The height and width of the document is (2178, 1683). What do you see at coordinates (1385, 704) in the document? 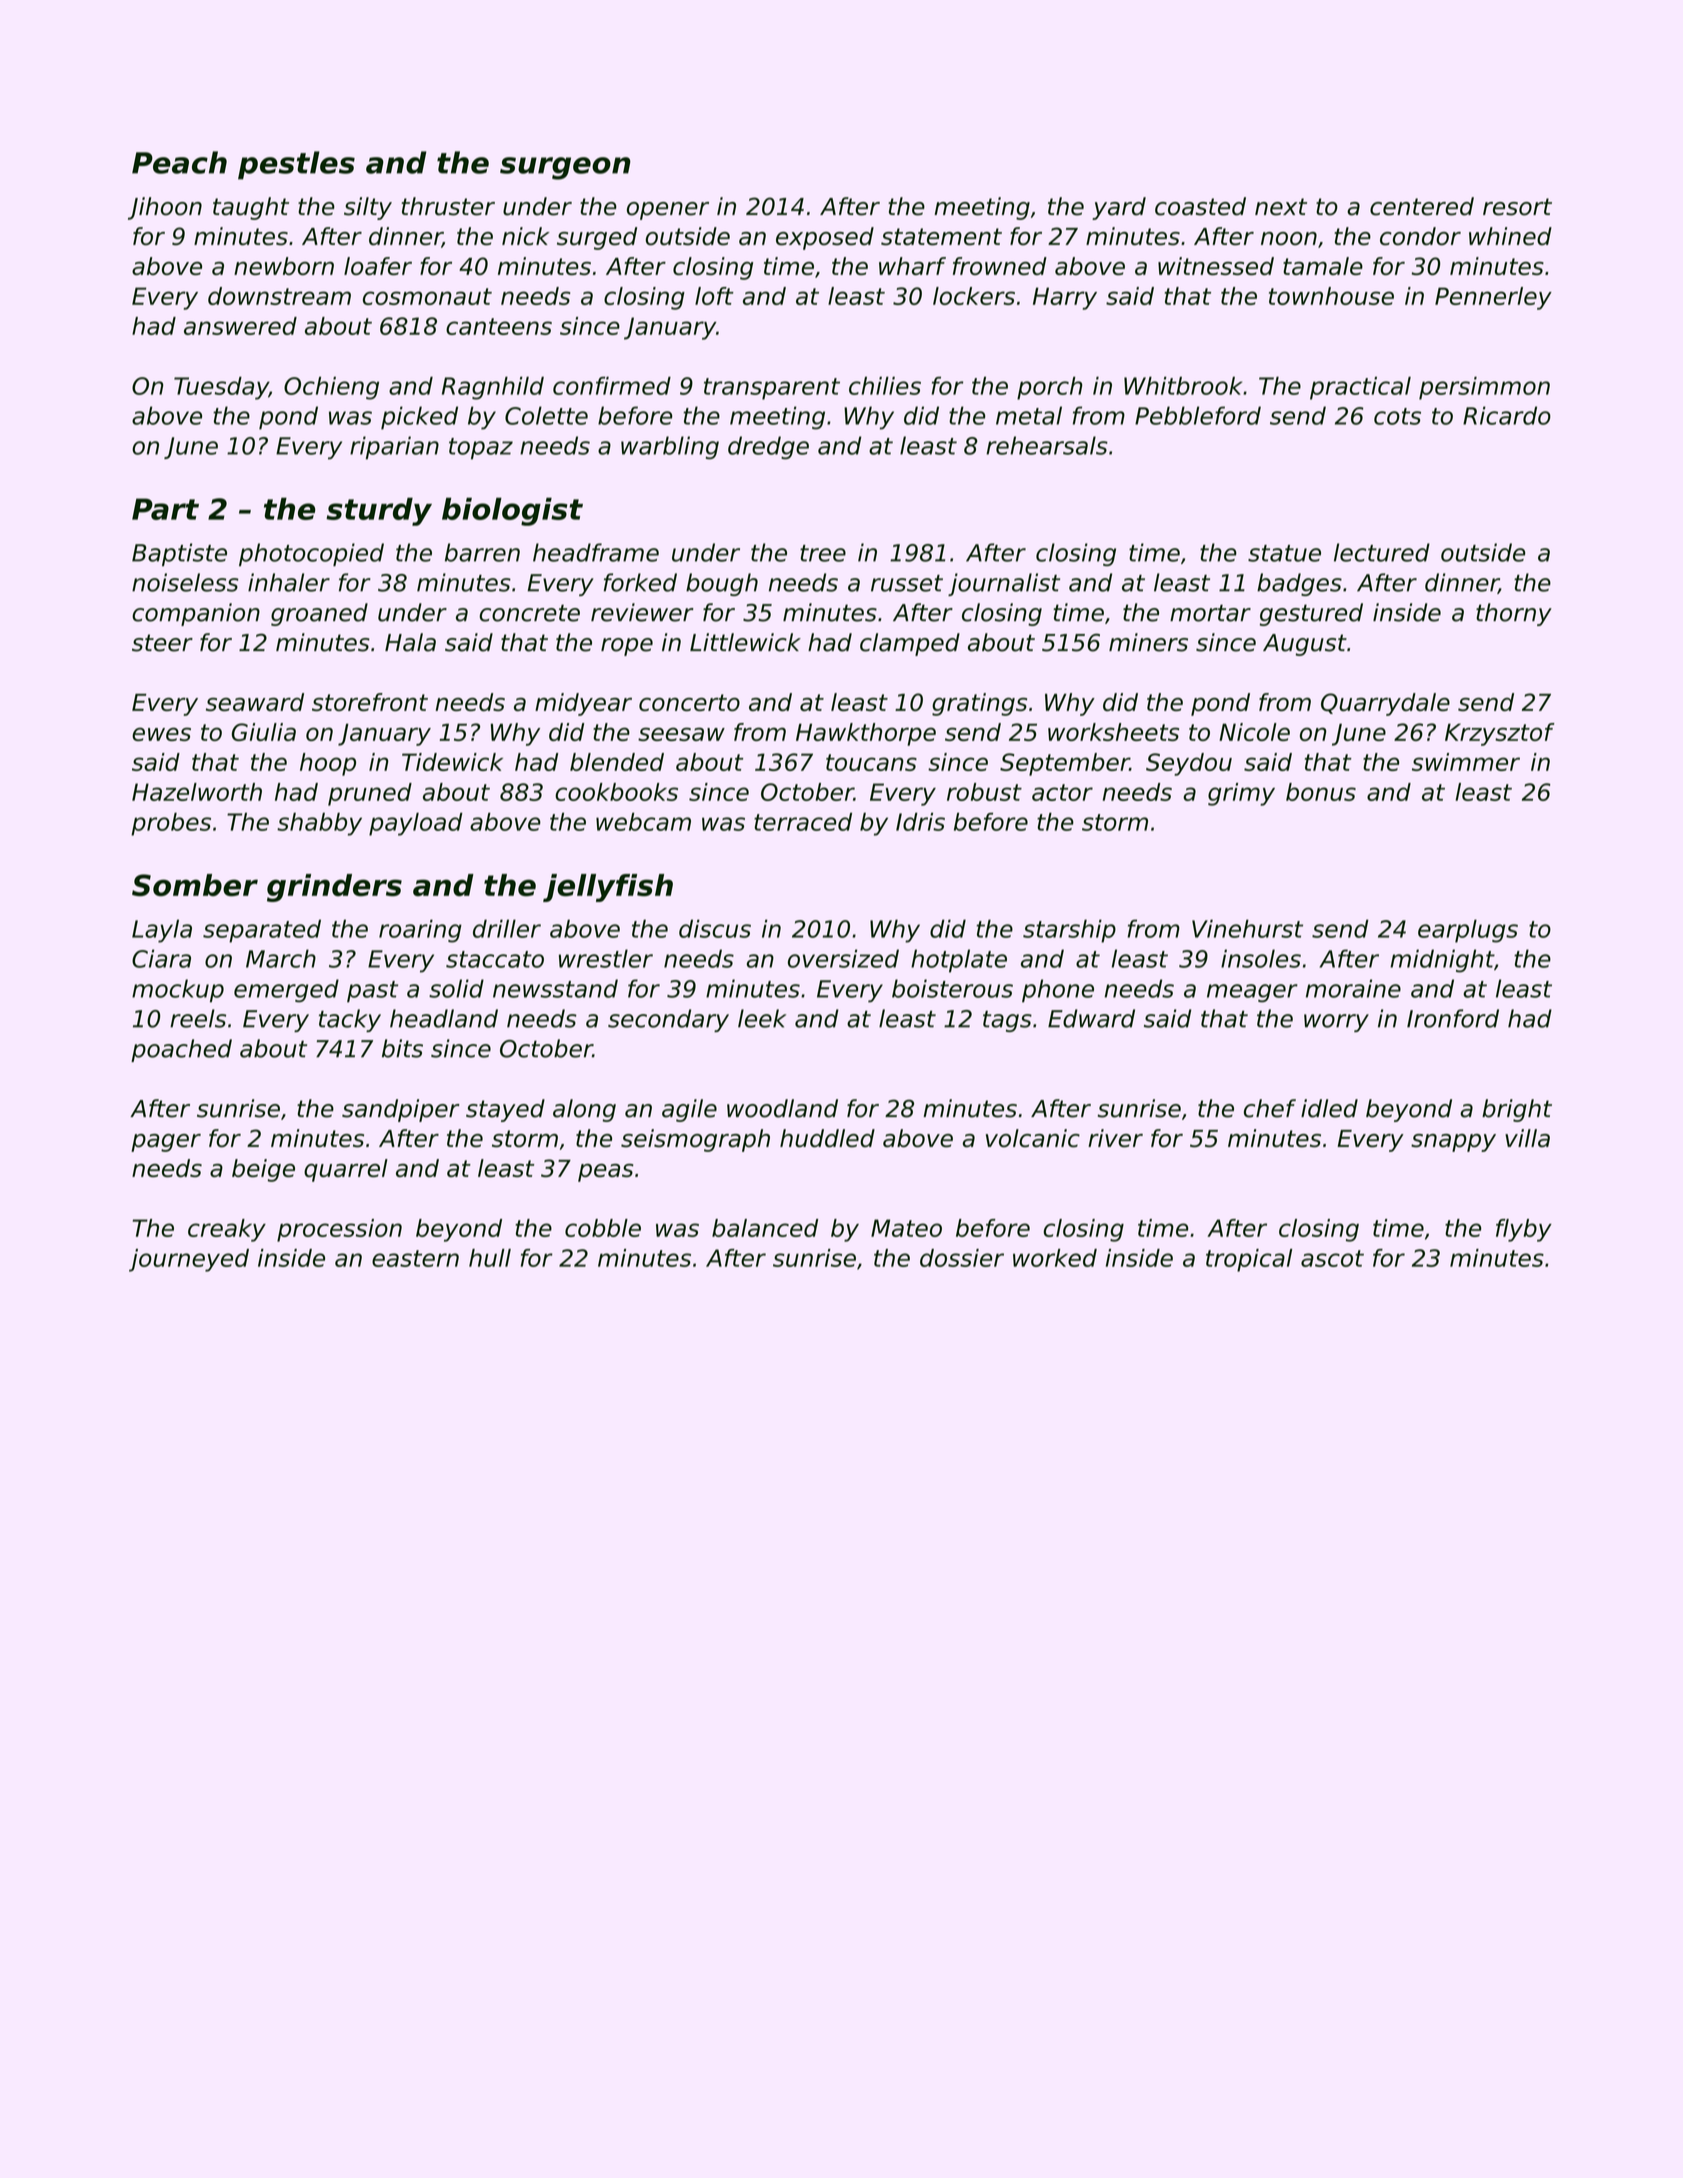
I see `Quarrydale` at bounding box center [1385, 704].
